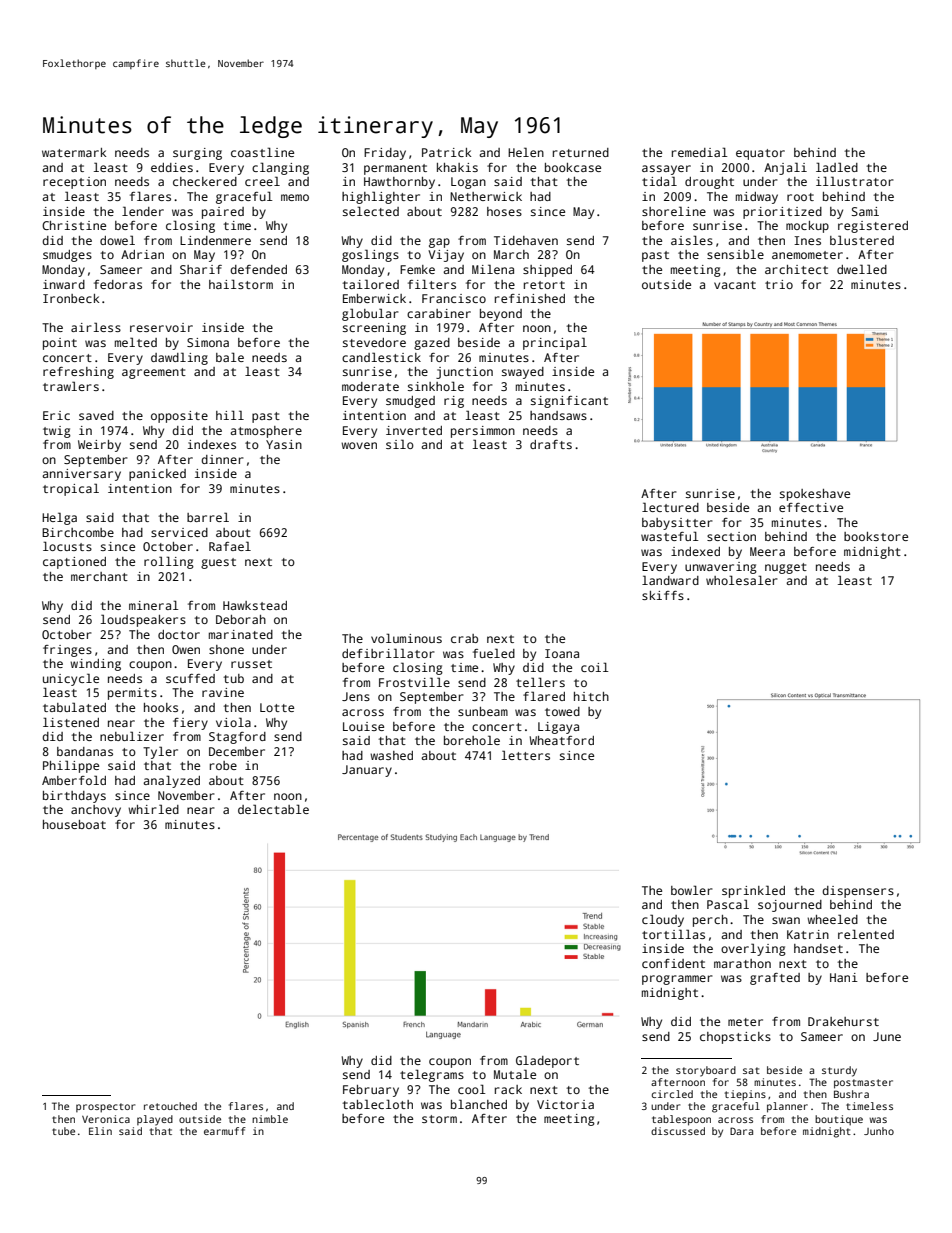  What do you see at coordinates (779, 284) in the image?
I see `trio` at bounding box center [779, 284].
